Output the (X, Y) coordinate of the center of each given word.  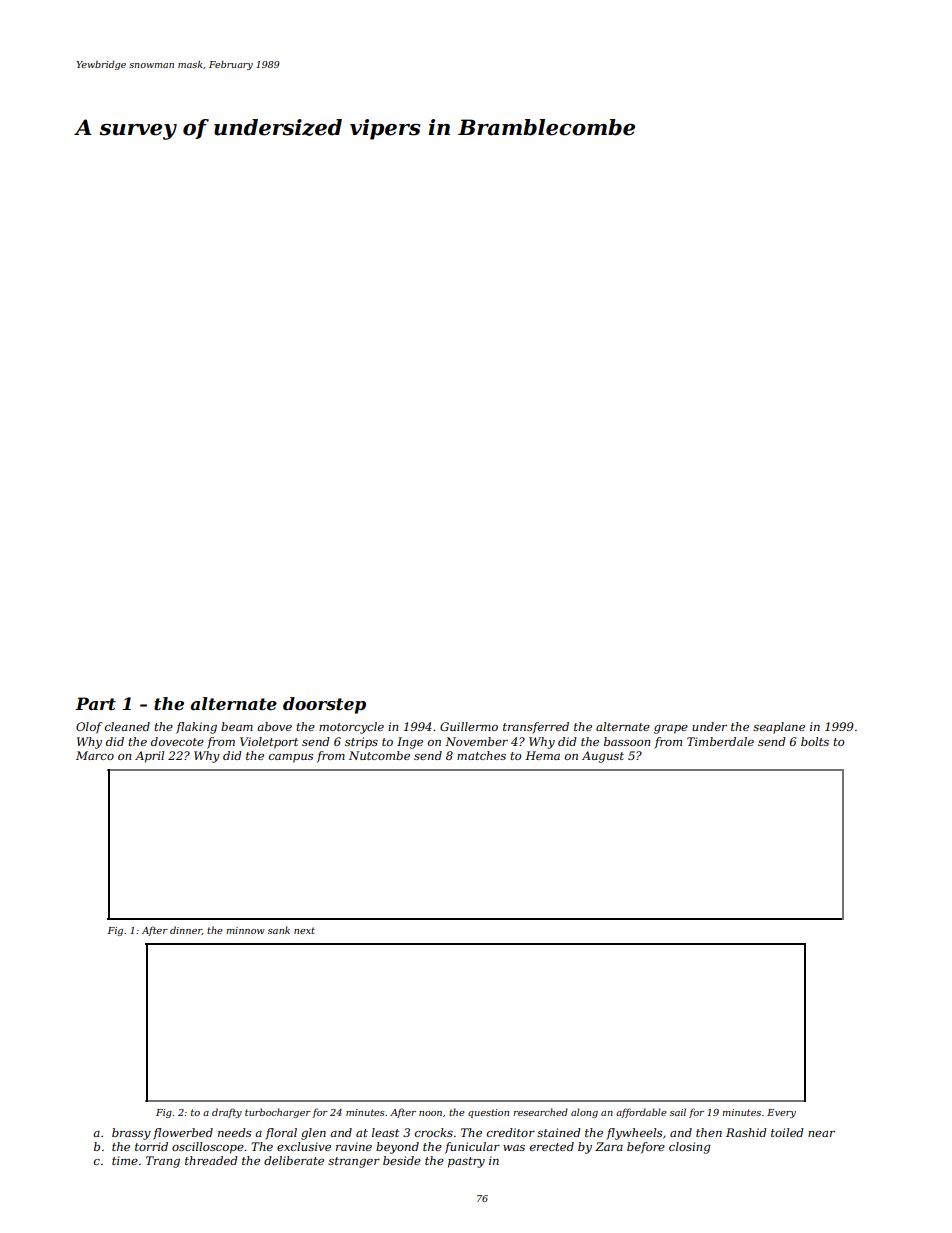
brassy (131, 1134)
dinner (186, 930)
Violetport (269, 743)
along (584, 1113)
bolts (815, 741)
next (304, 930)
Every (781, 1113)
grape (671, 729)
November (476, 741)
